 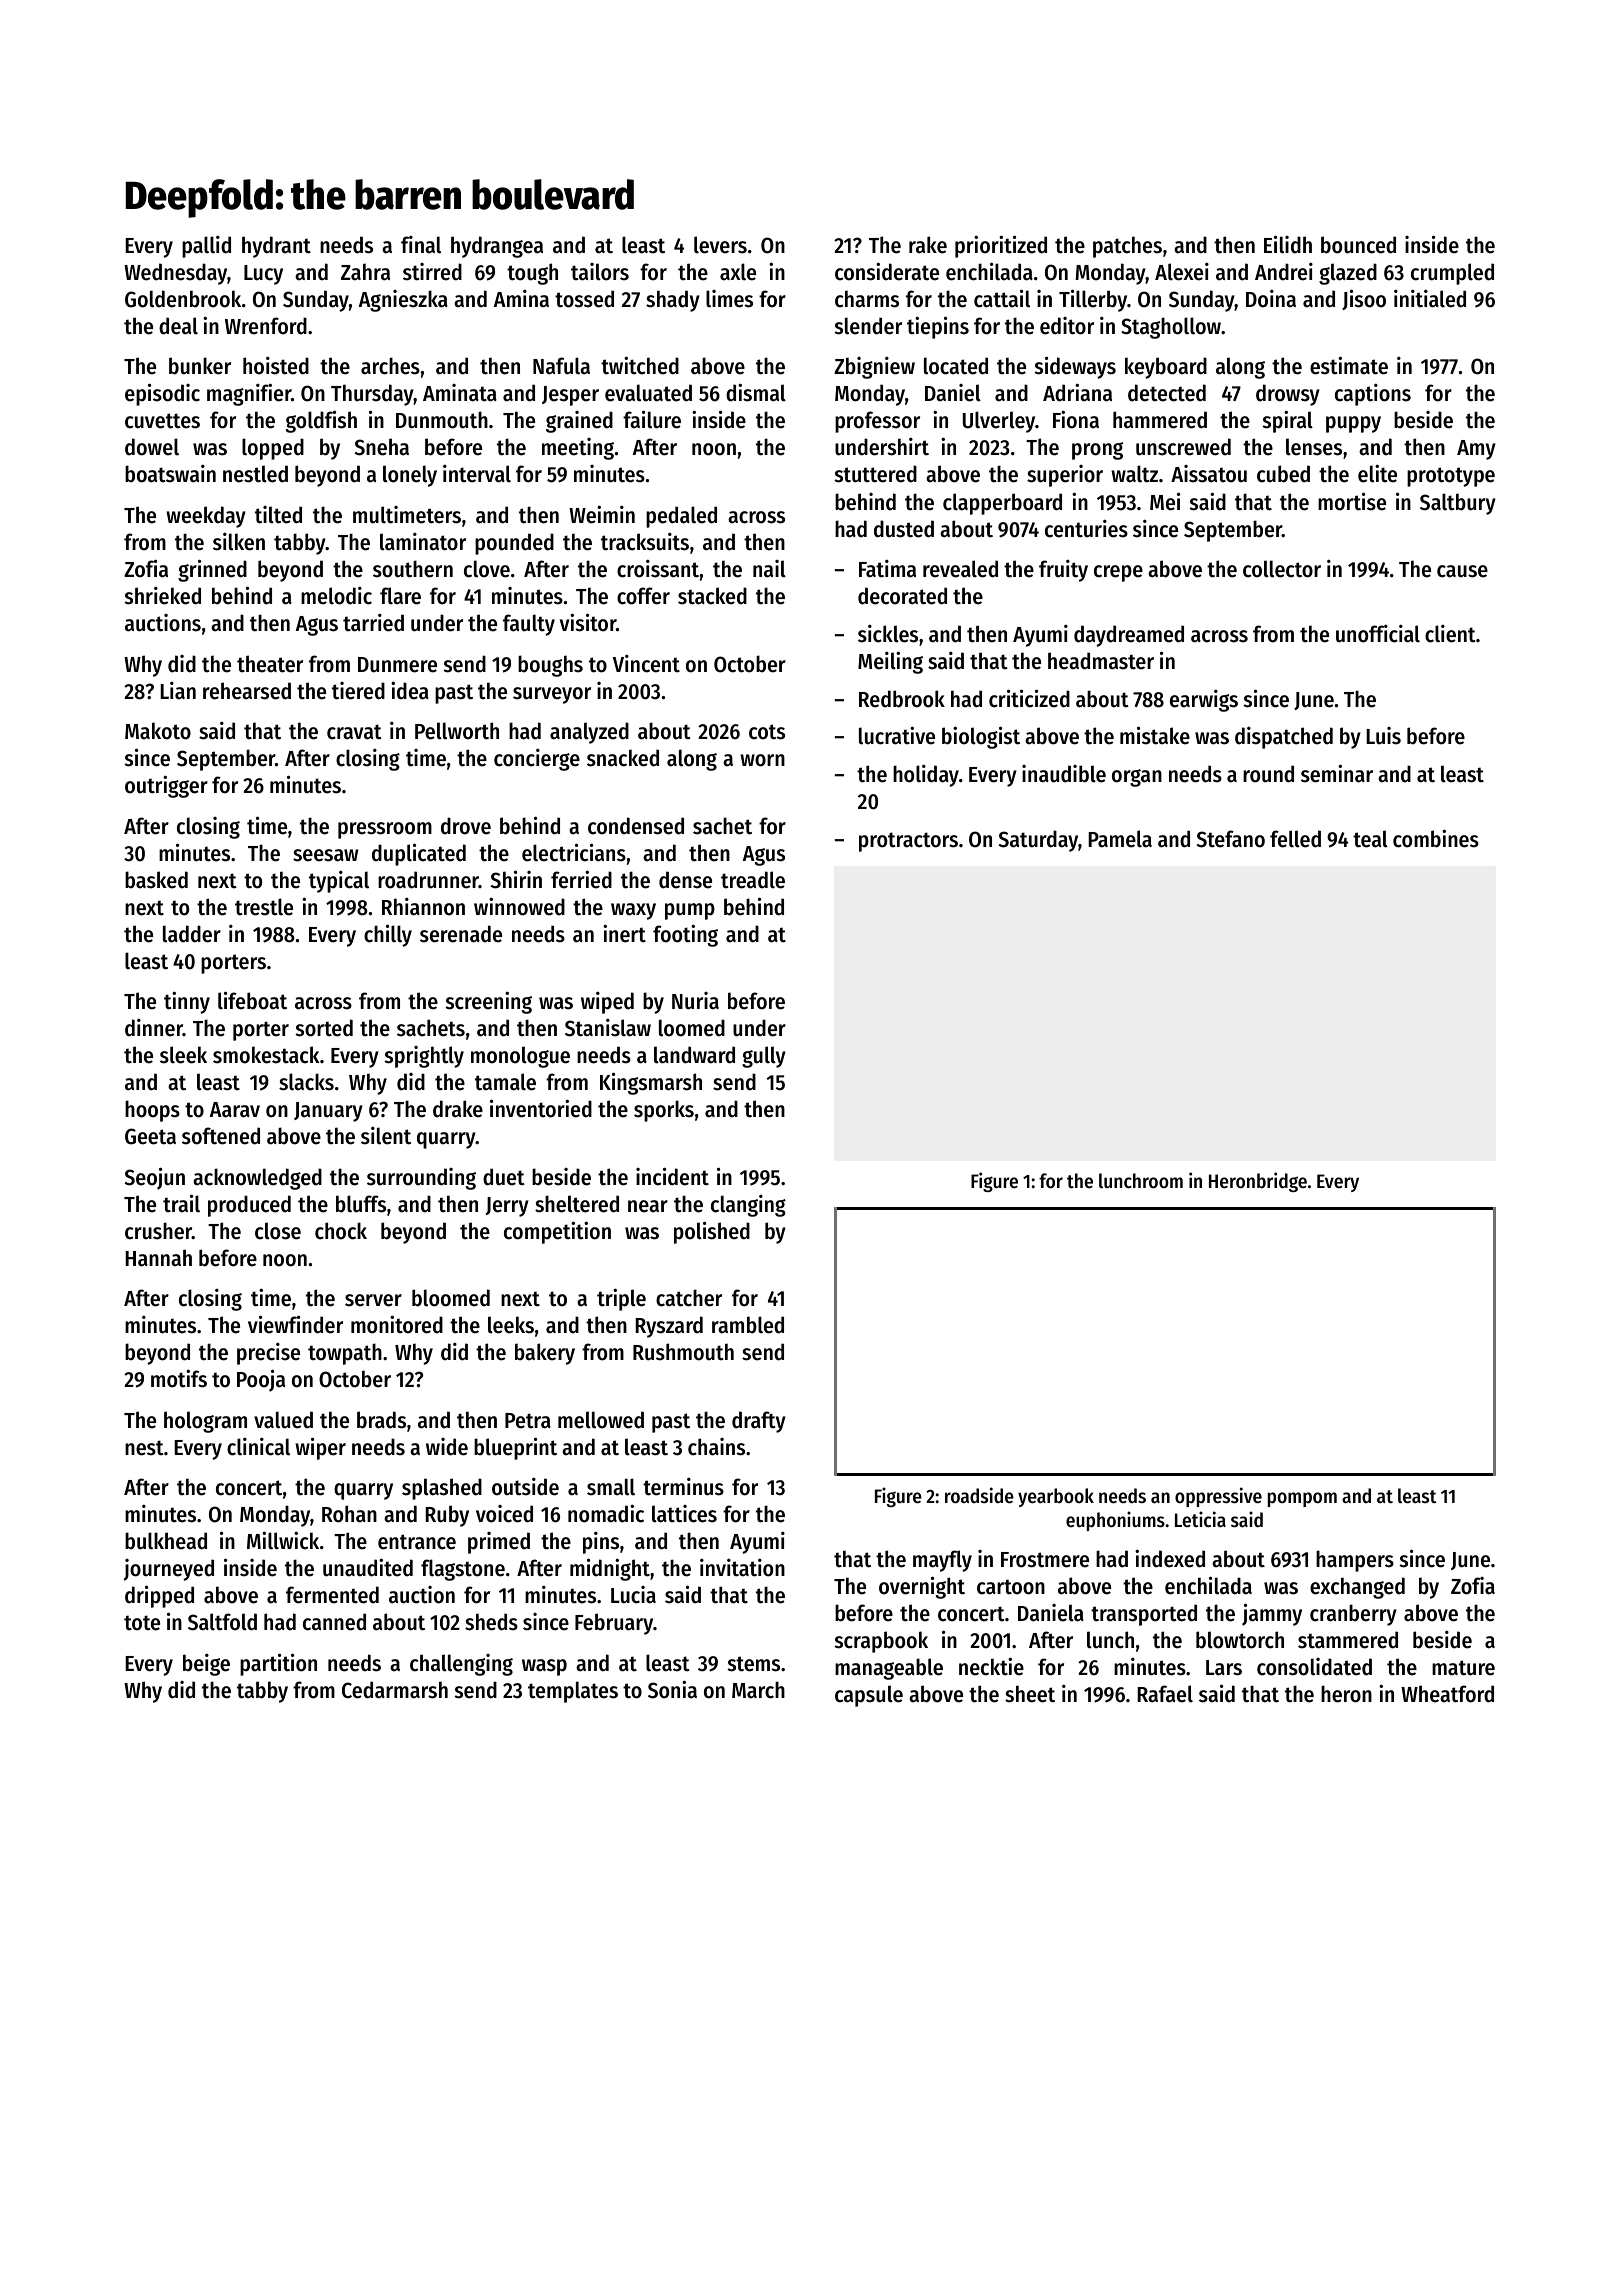 What do you see at coordinates (759, 1422) in the page?
I see `drafty` at bounding box center [759, 1422].
